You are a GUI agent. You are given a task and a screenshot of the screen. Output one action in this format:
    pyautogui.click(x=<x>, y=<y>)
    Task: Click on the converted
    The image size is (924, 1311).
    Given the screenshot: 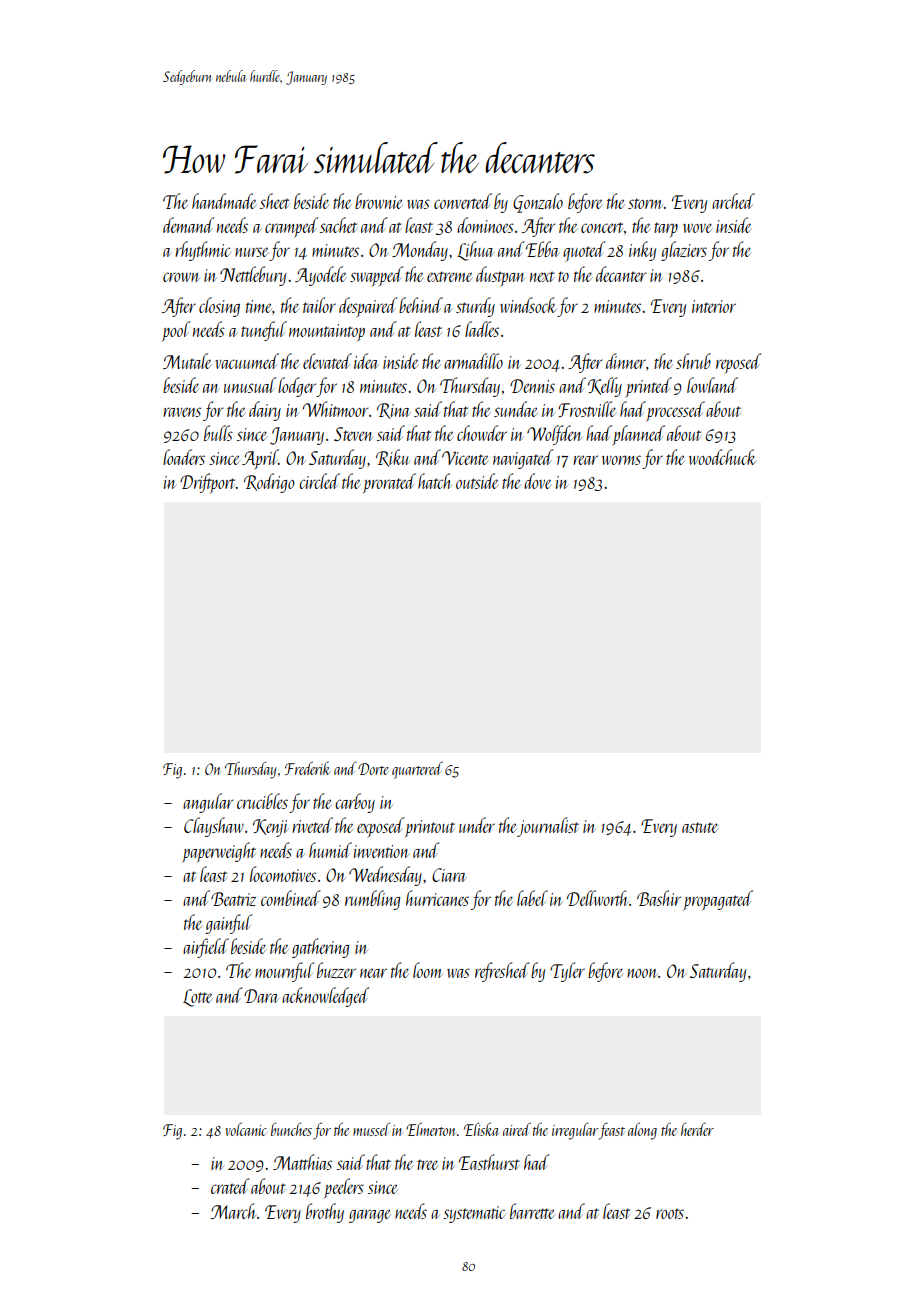 What is the action you would take?
    pyautogui.click(x=463, y=201)
